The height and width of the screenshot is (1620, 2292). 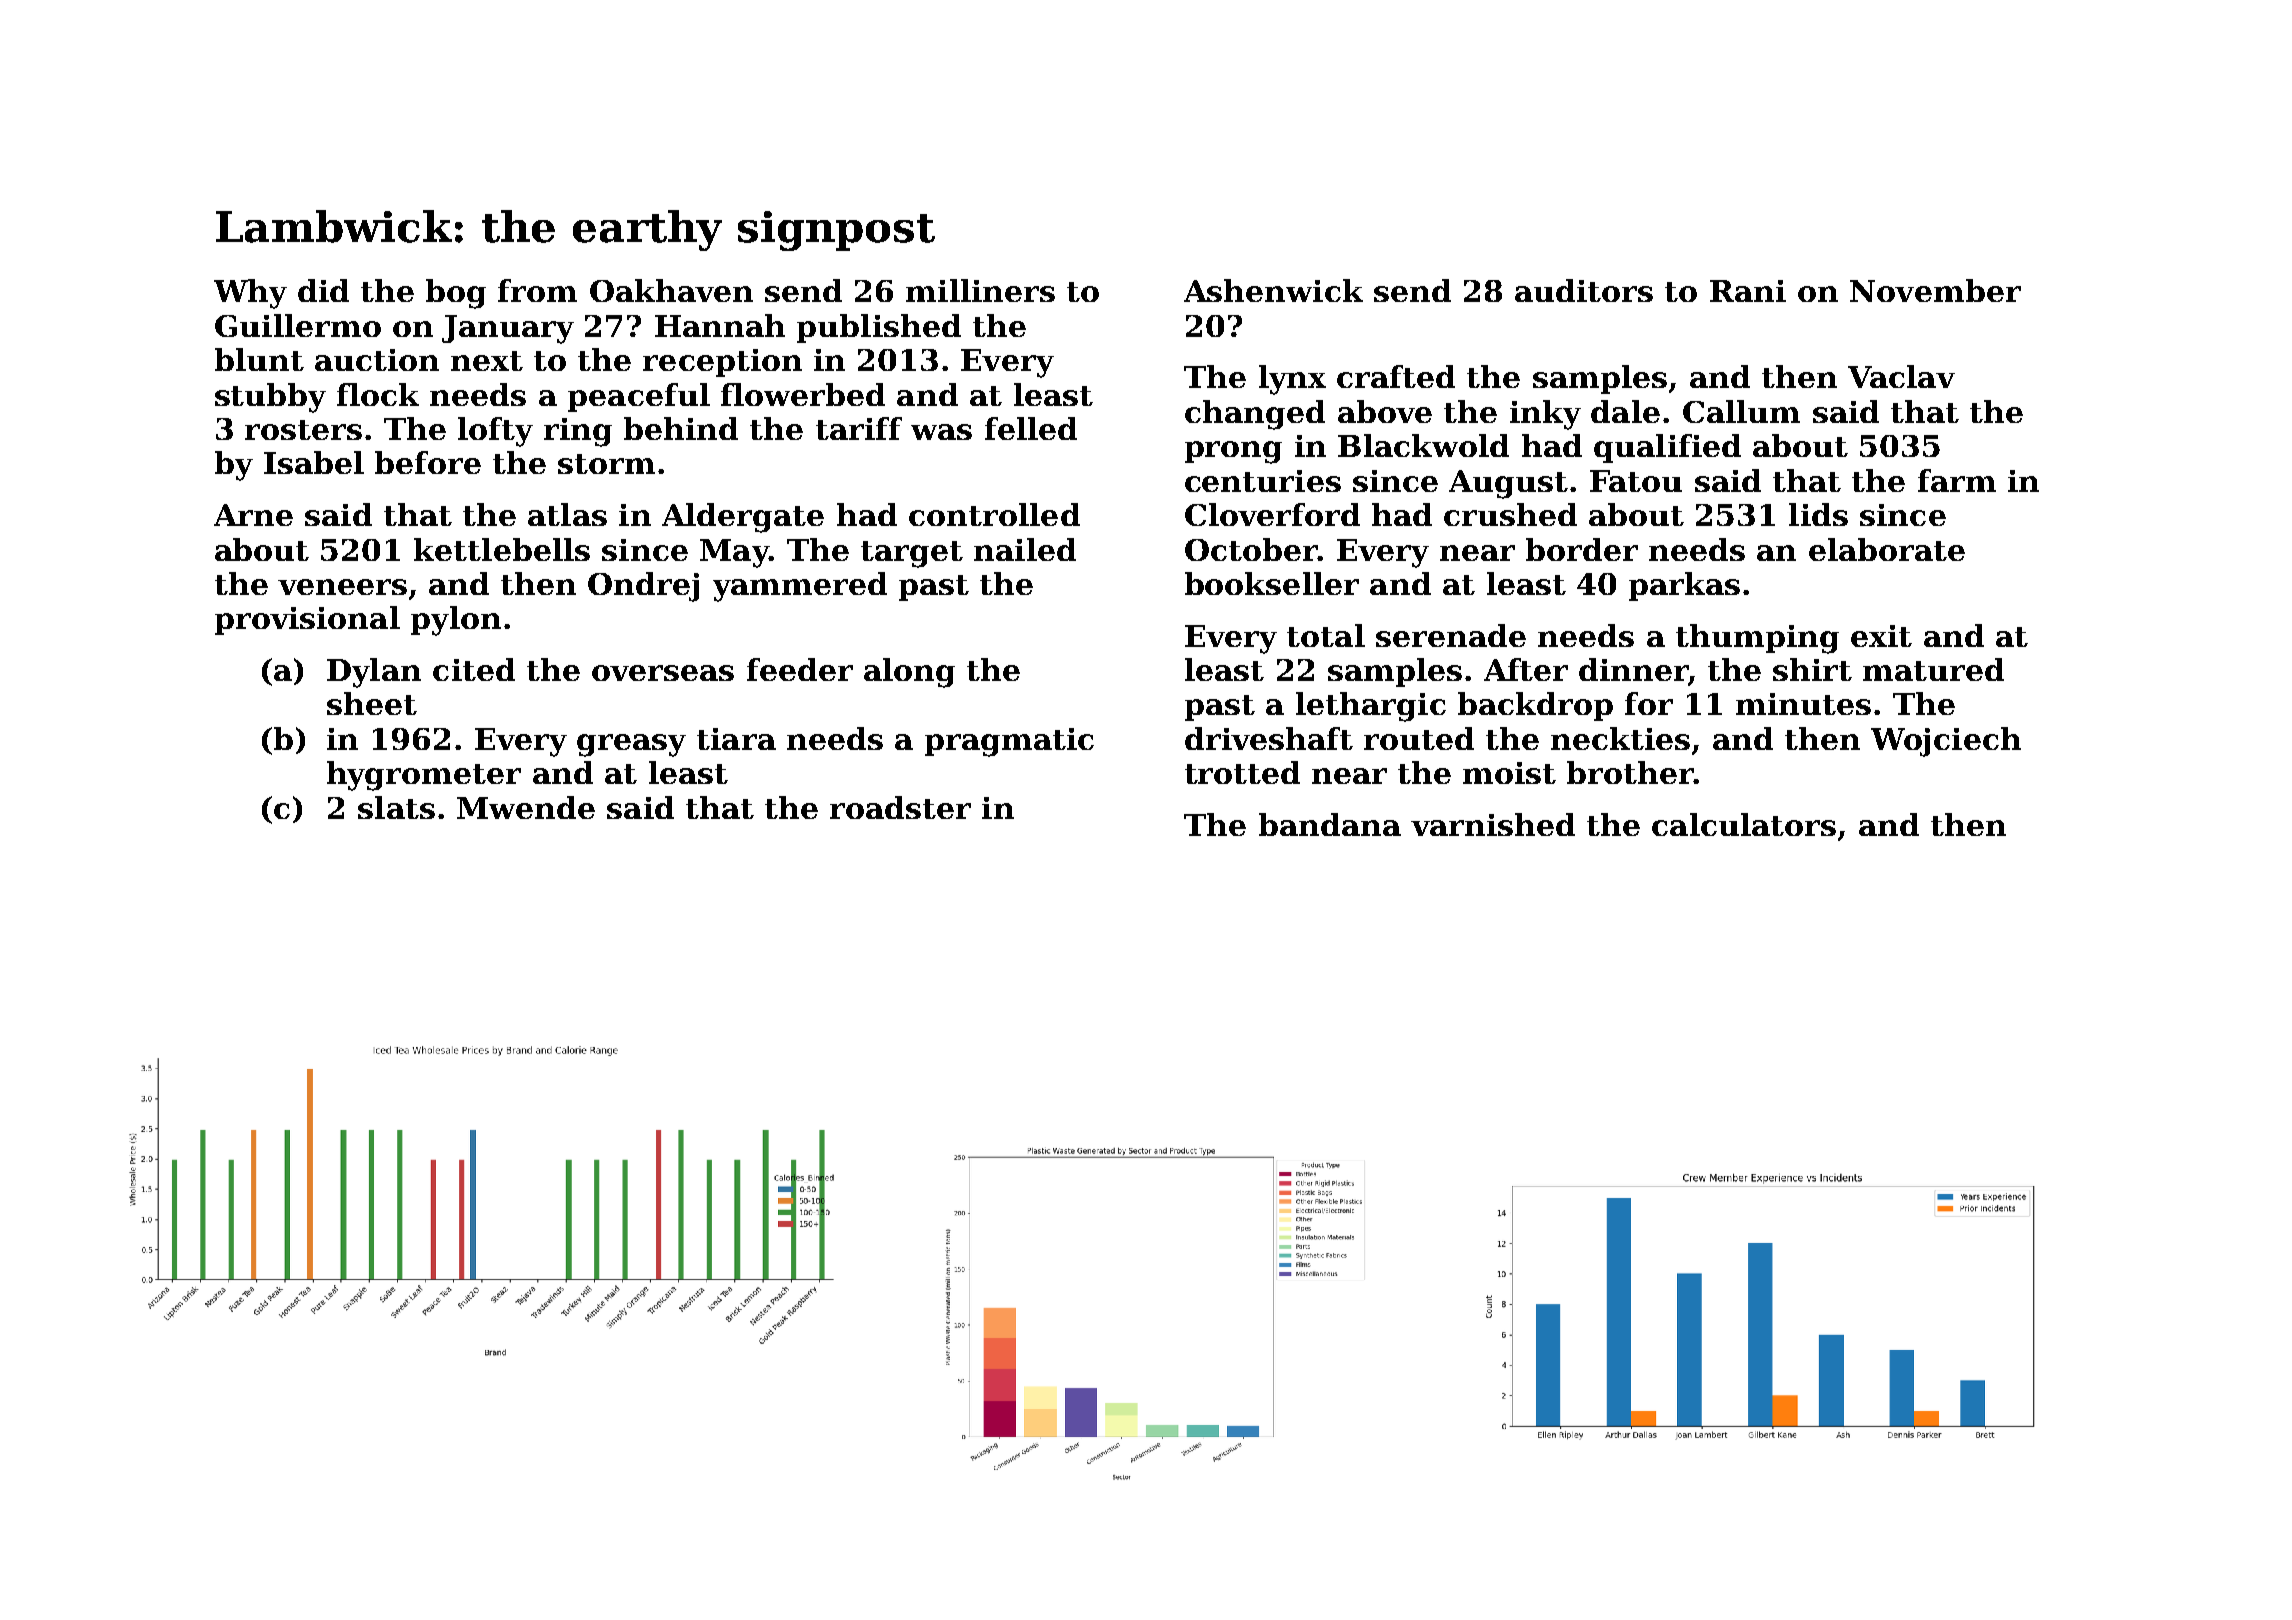 I want to click on bandana, so click(x=1330, y=824).
